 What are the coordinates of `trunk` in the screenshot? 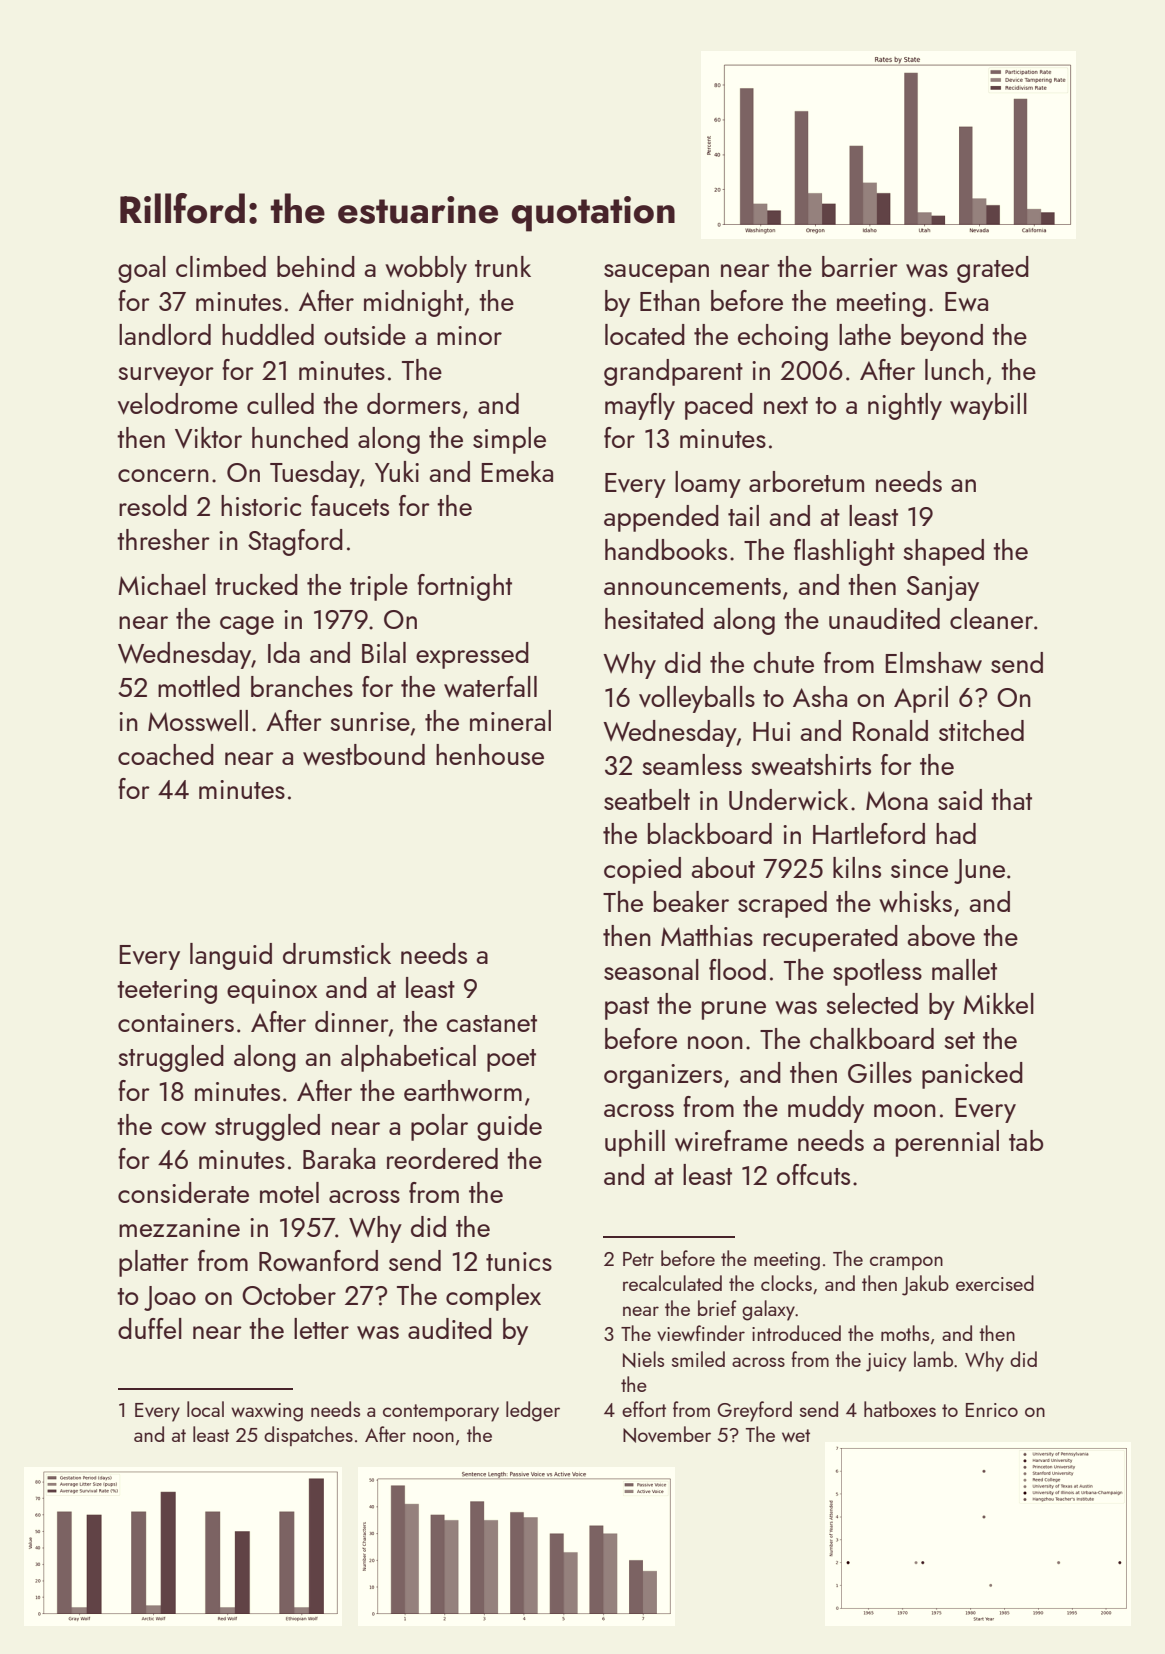 It's located at (503, 266).
